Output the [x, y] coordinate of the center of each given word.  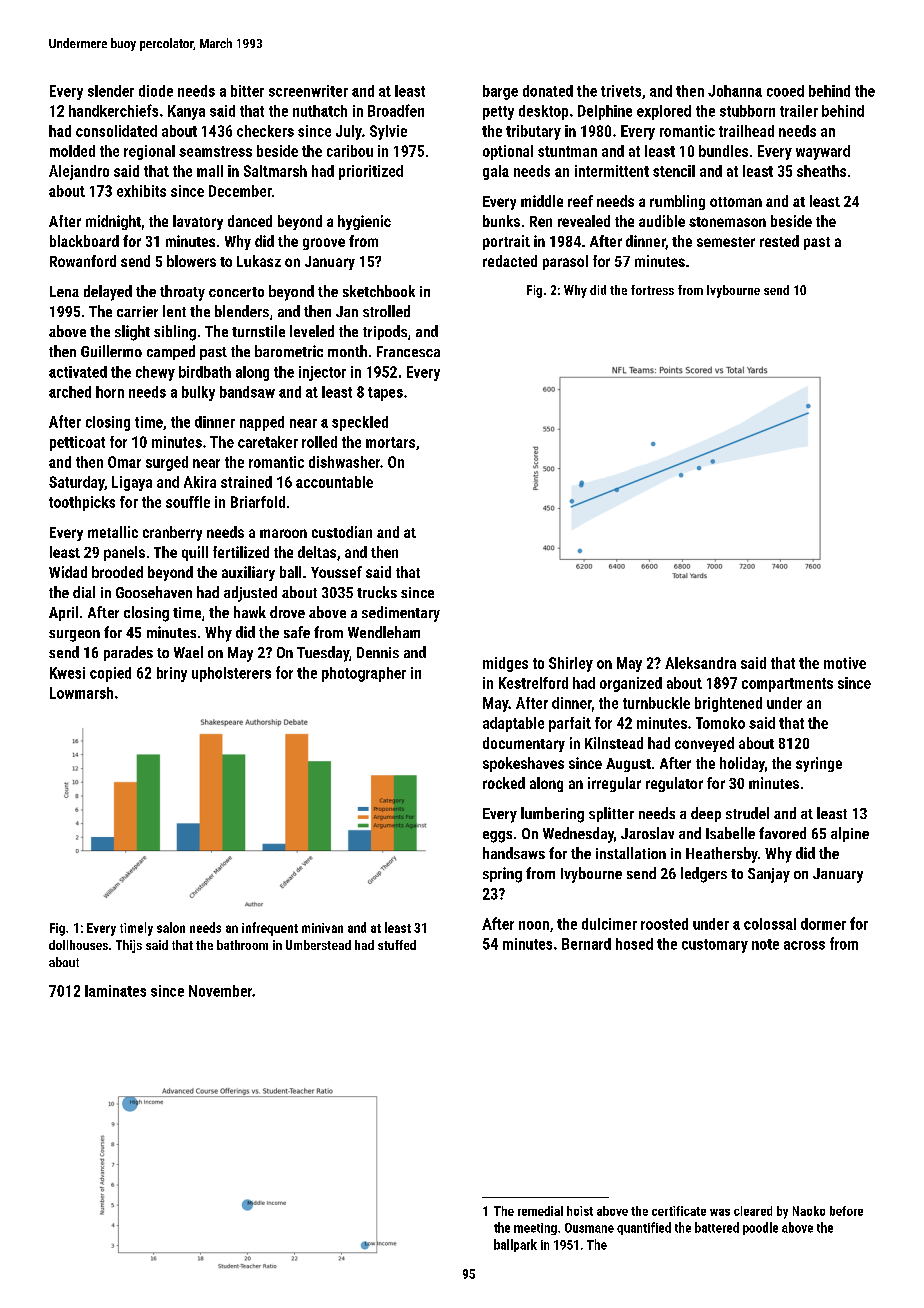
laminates [115, 991]
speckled [360, 423]
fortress [652, 290]
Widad [68, 572]
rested [779, 241]
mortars [390, 442]
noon [534, 925]
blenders [242, 311]
